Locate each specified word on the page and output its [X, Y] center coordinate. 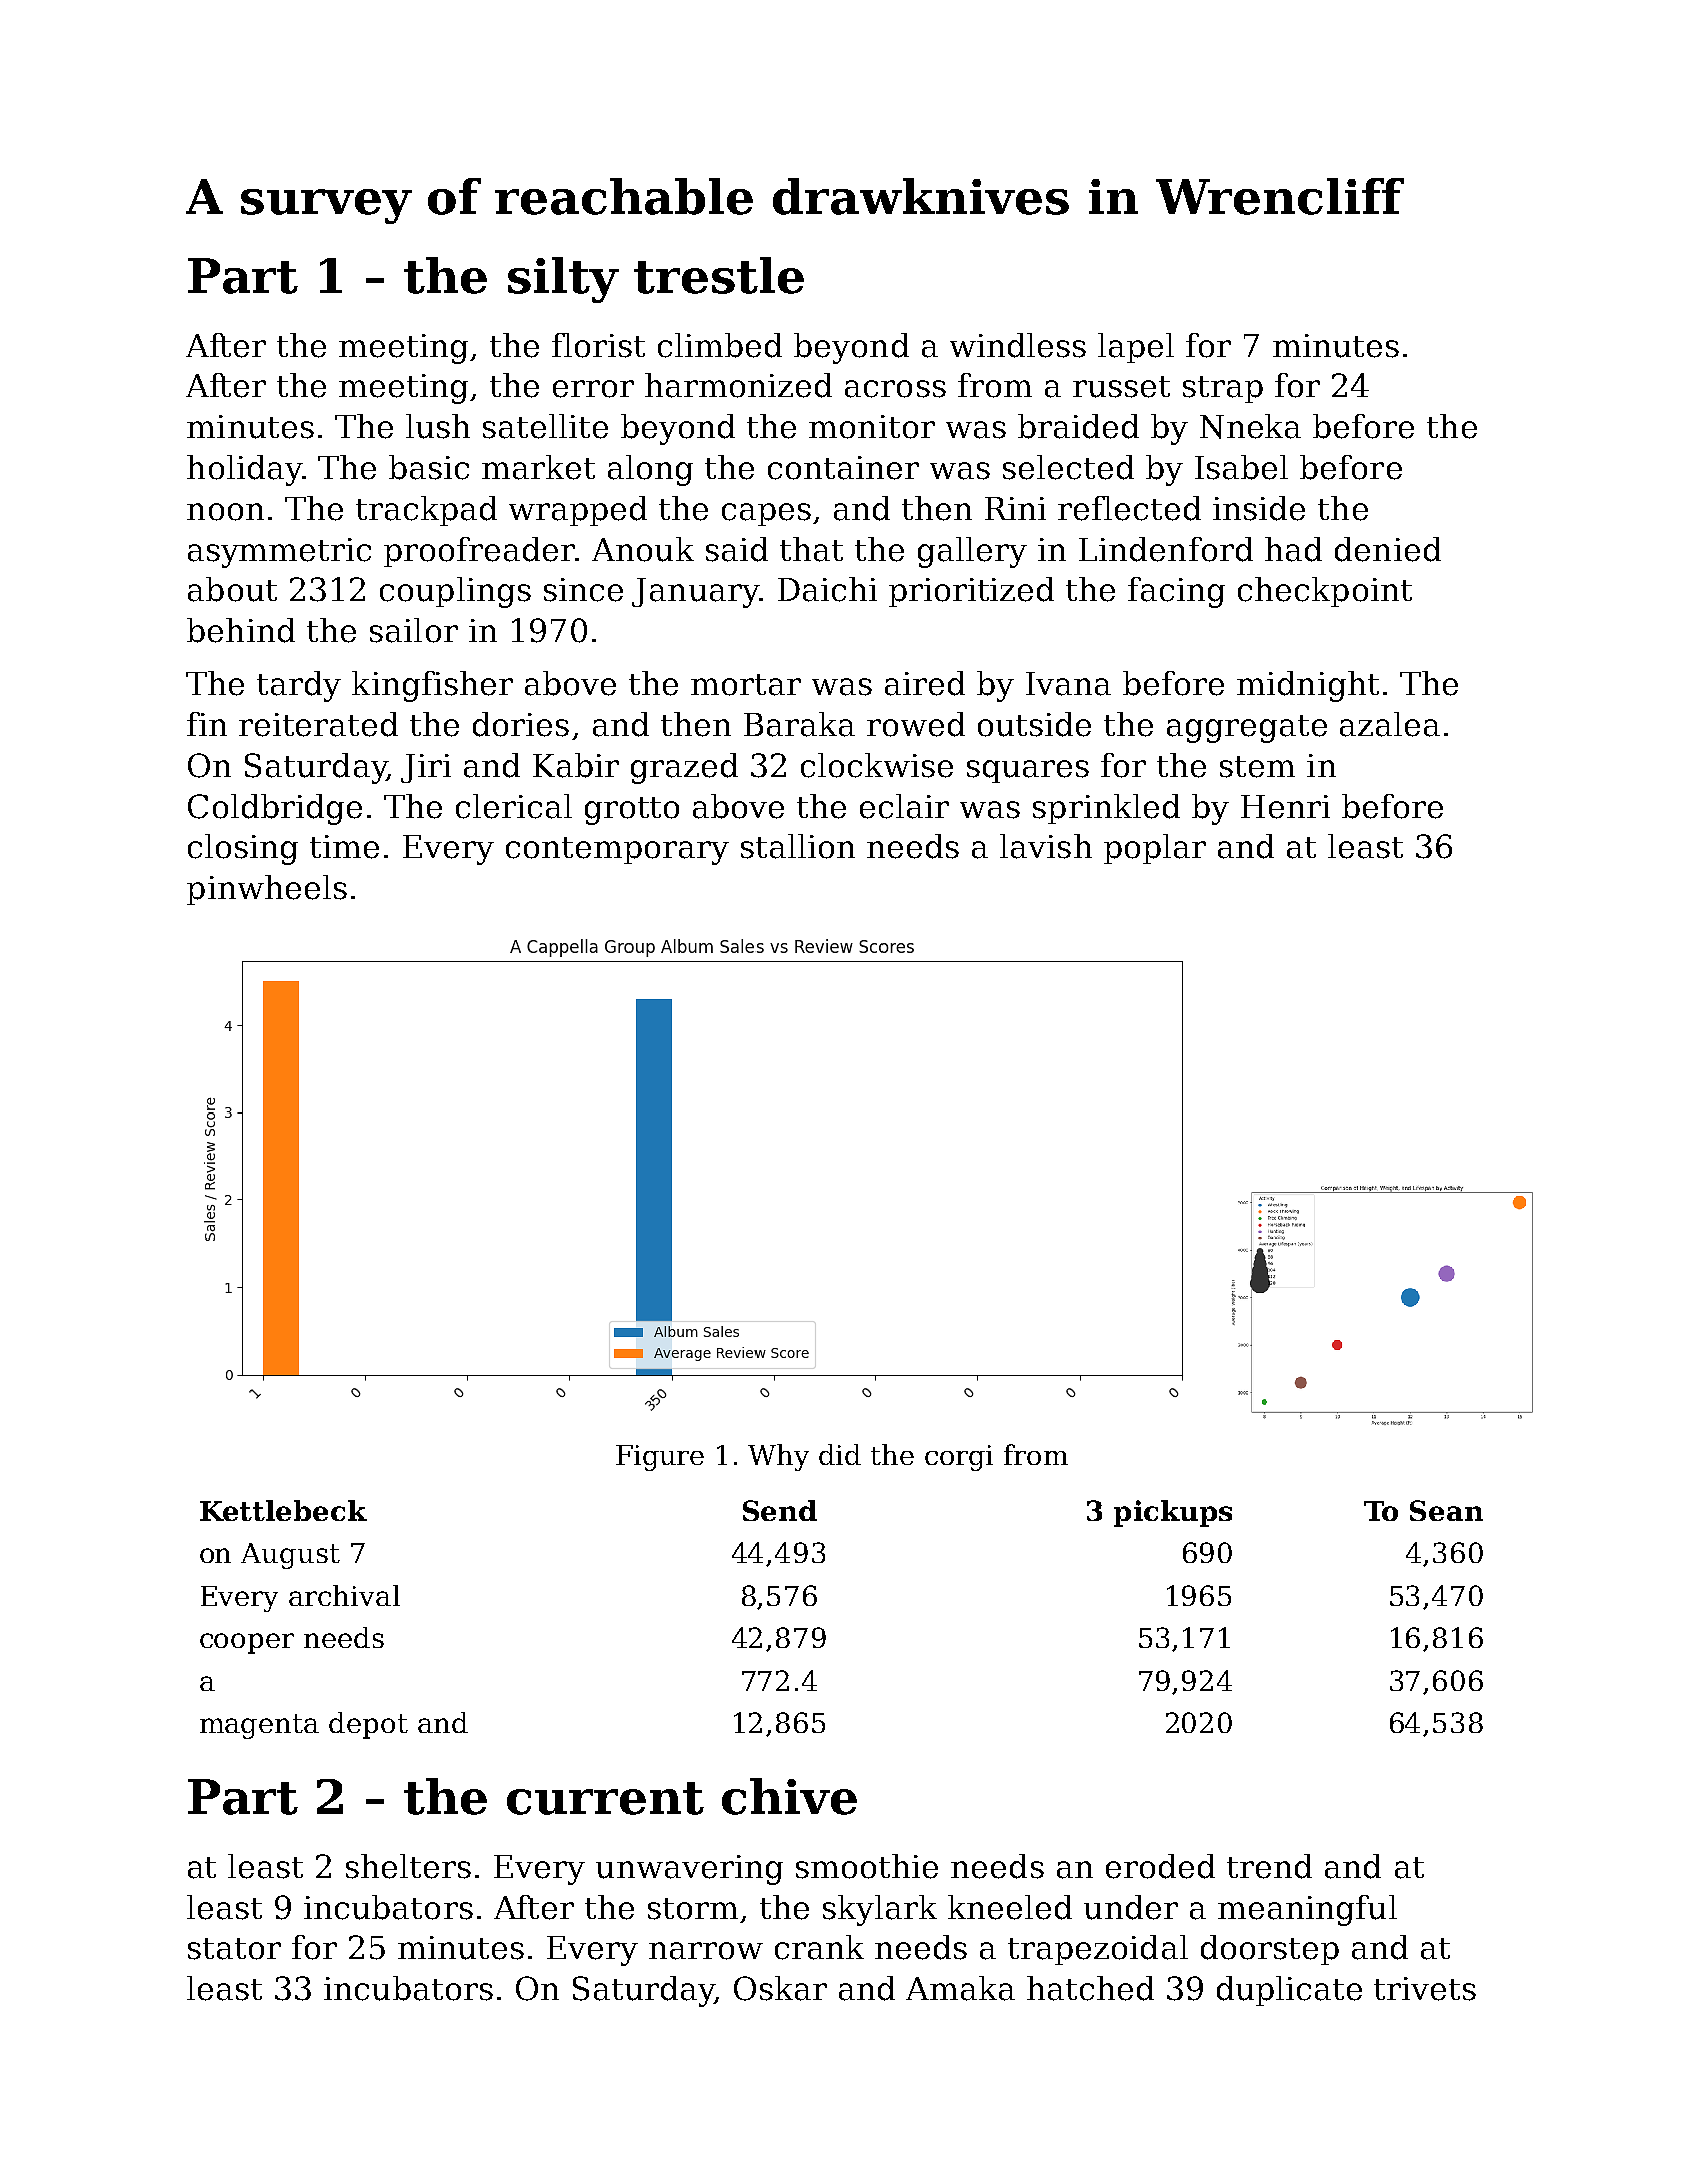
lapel [1136, 348]
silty [563, 280]
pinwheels [267, 890]
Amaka [960, 1988]
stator [234, 1949]
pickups [1173, 1513]
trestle [719, 275]
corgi [959, 1458]
